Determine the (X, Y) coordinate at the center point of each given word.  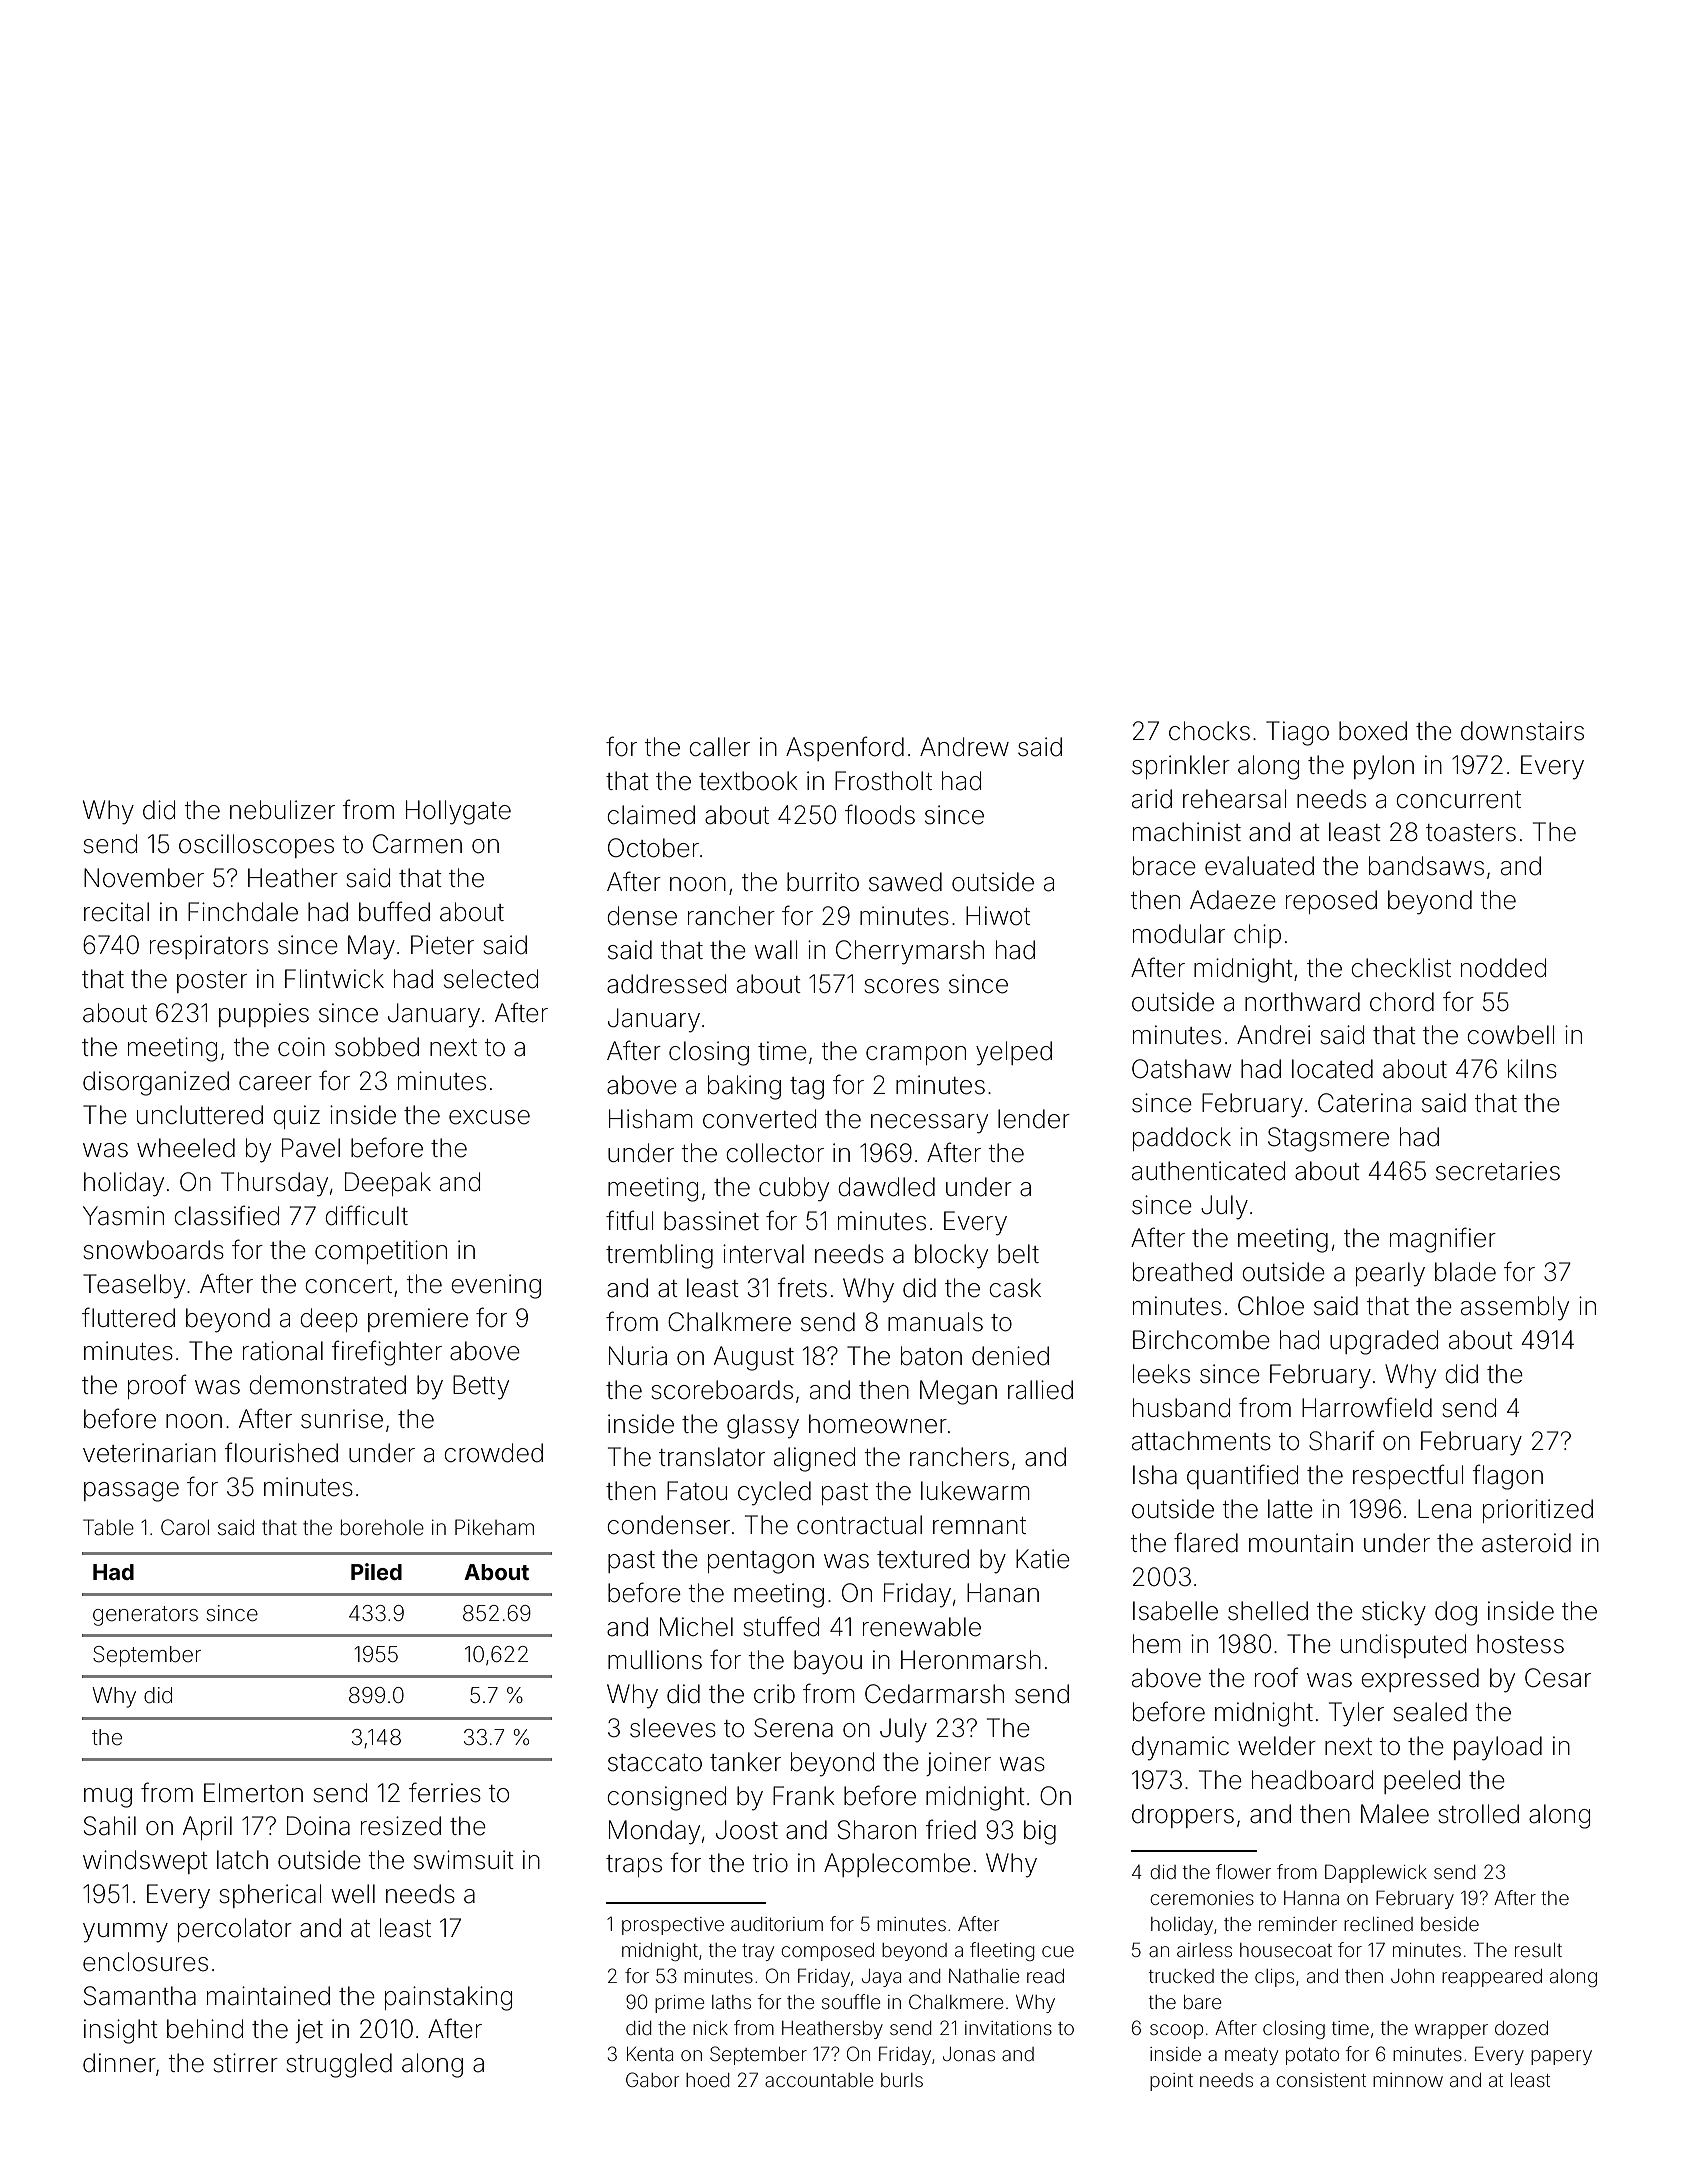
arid (1152, 799)
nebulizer (282, 810)
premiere (418, 1320)
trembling (659, 1256)
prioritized (1538, 1511)
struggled (339, 2065)
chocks (1209, 731)
